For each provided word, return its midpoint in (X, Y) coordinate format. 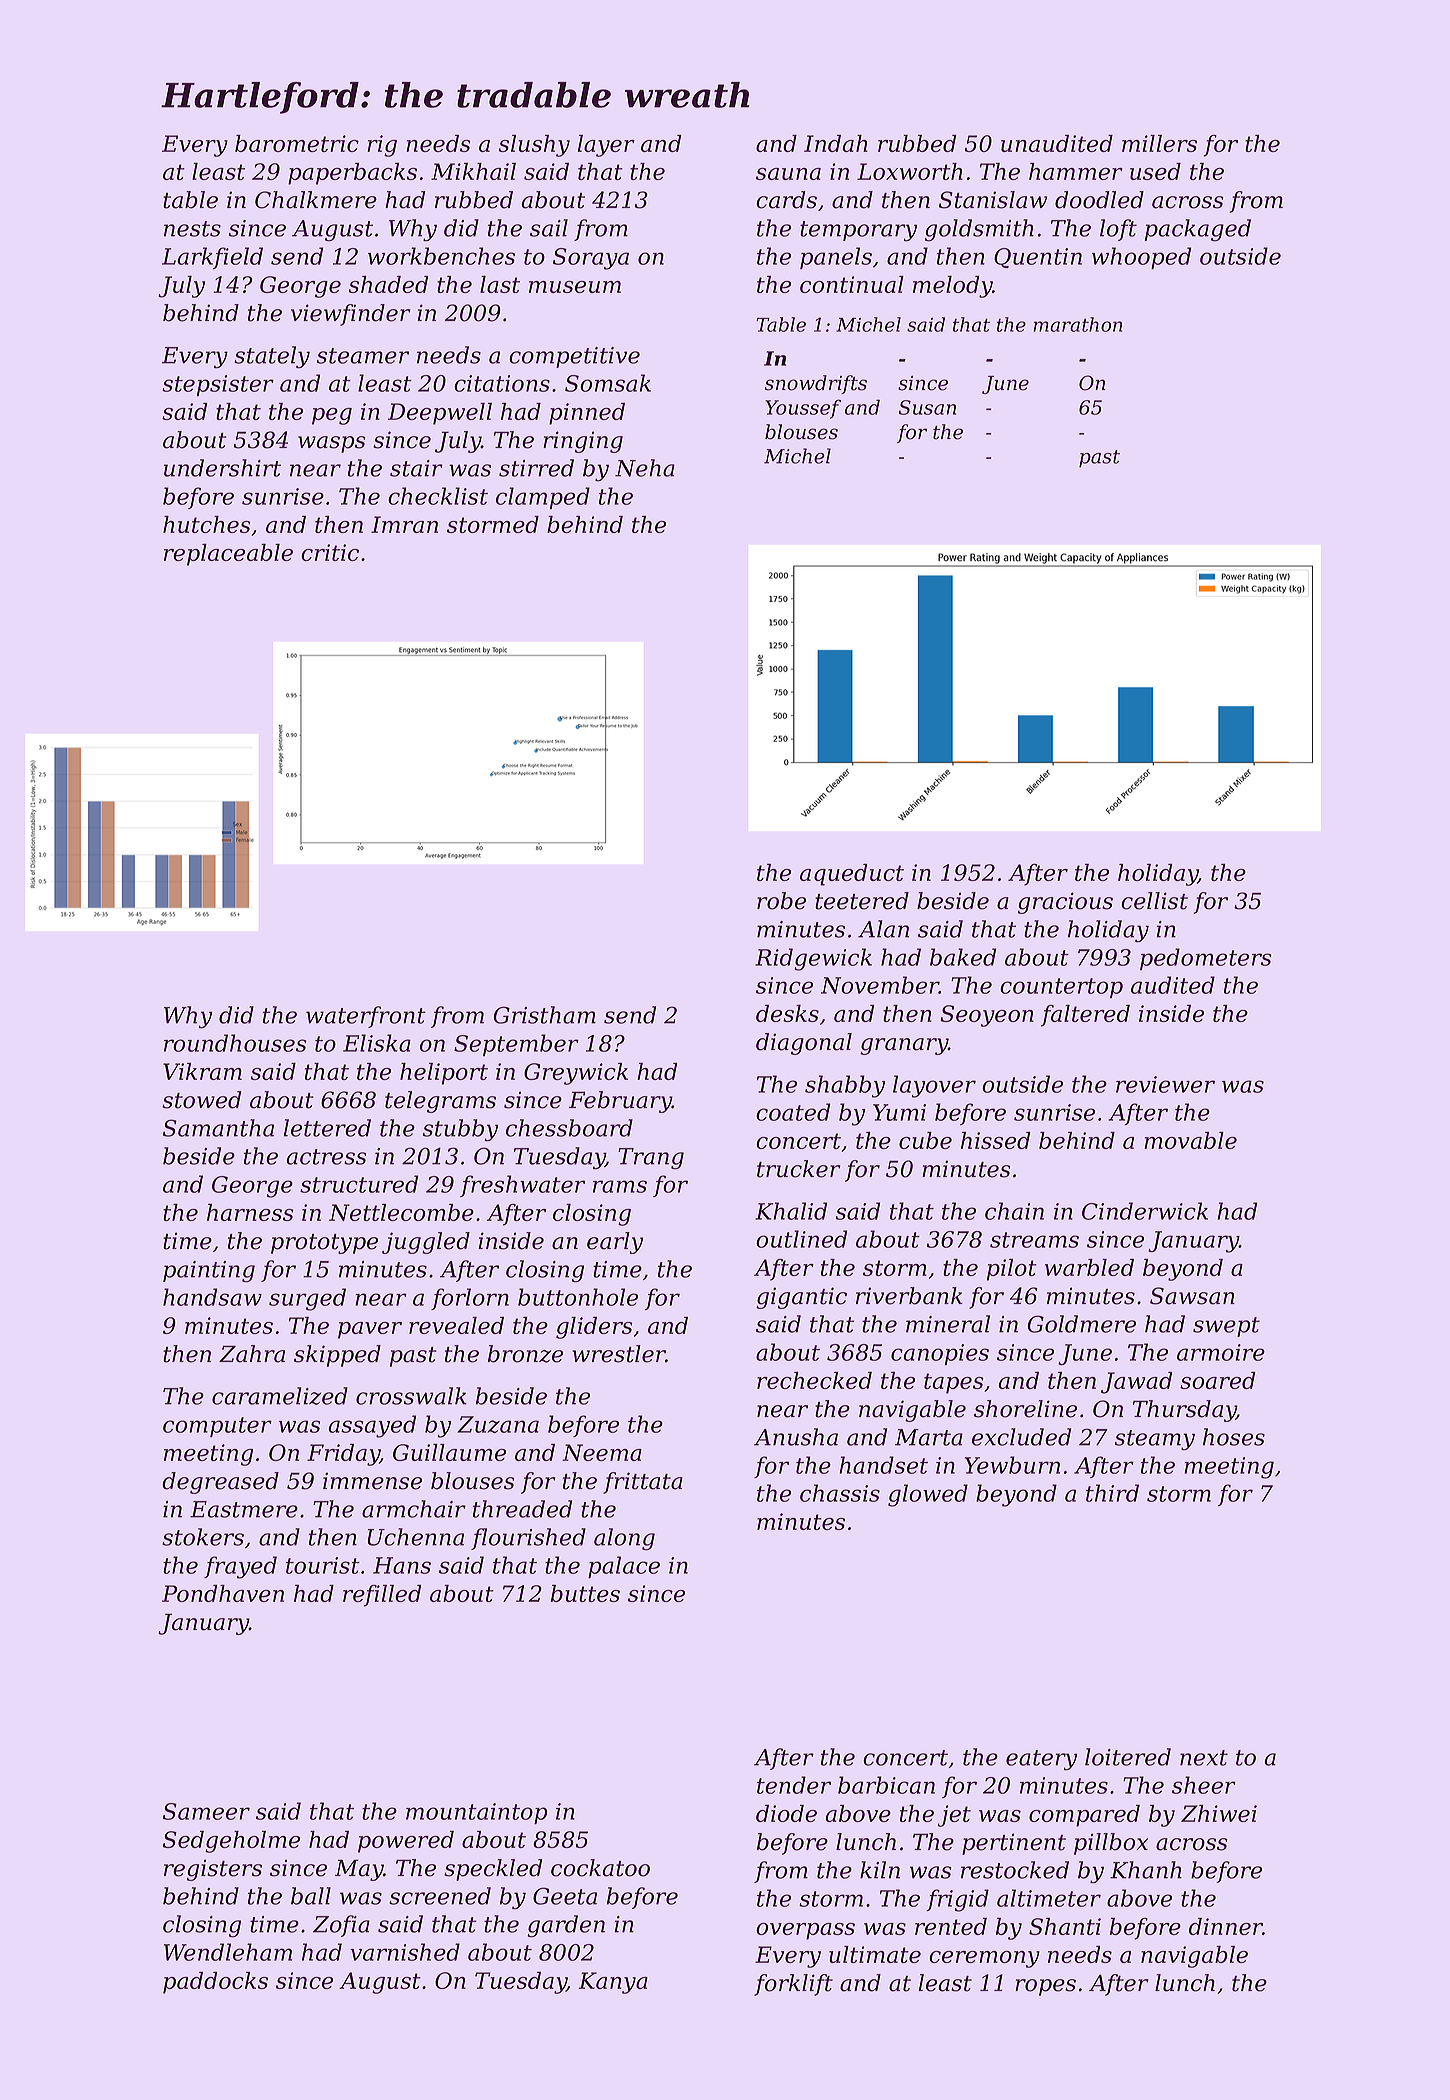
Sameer (206, 1811)
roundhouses (235, 1043)
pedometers (1206, 959)
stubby (460, 1130)
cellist (1154, 901)
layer (606, 146)
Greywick (576, 1074)
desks (787, 1013)
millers (1159, 143)
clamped (543, 498)
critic (330, 552)
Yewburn (1012, 1465)
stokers (203, 1537)
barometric (297, 143)
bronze (525, 1354)
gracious (1065, 903)
